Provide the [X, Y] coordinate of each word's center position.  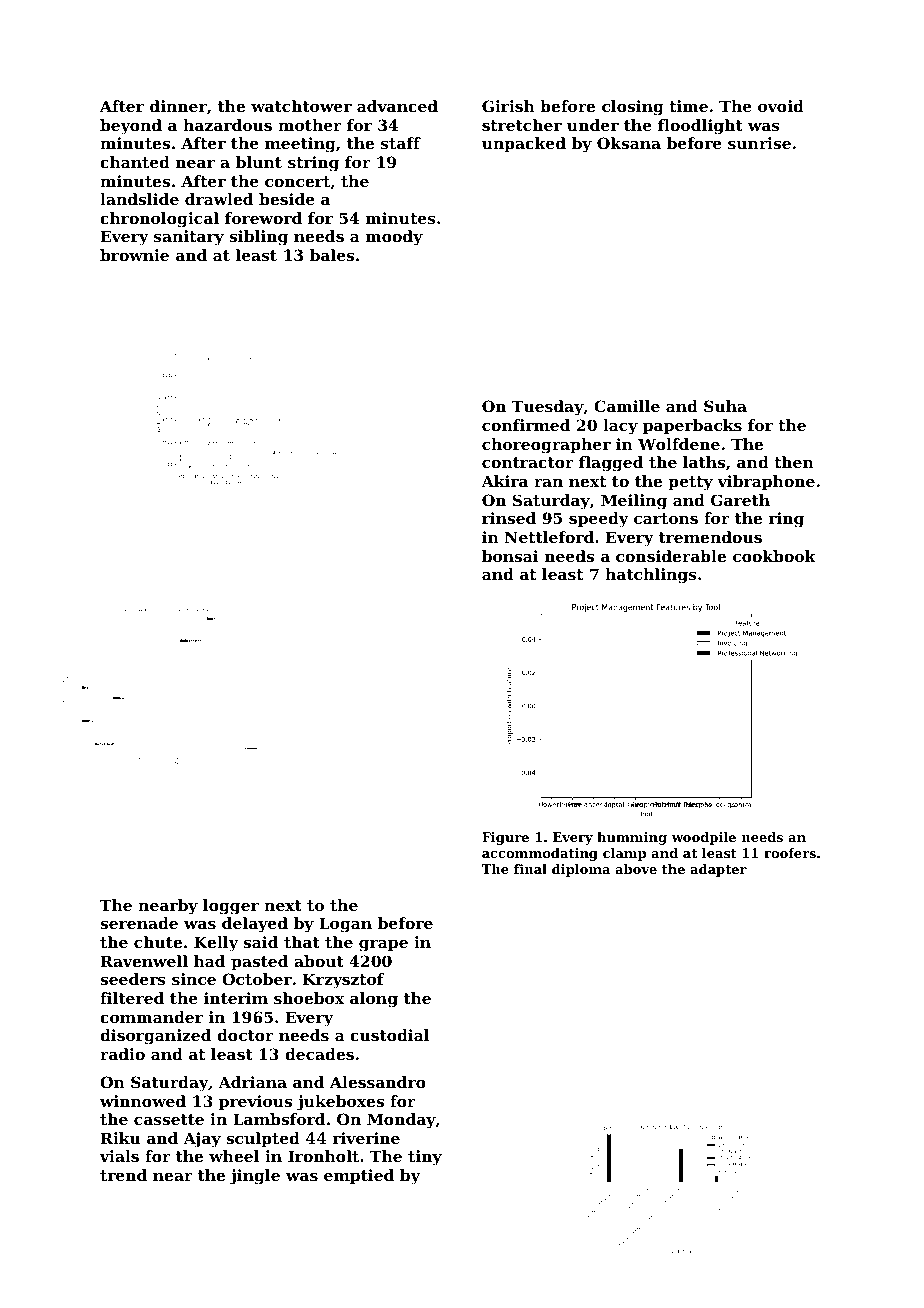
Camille [627, 406]
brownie [134, 255]
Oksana [629, 143]
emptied [359, 1176]
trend [123, 1175]
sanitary [189, 238]
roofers [790, 853]
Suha [725, 406]
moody [394, 238]
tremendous [710, 537]
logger [231, 907]
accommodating [540, 854]
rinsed [509, 518]
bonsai [510, 556]
